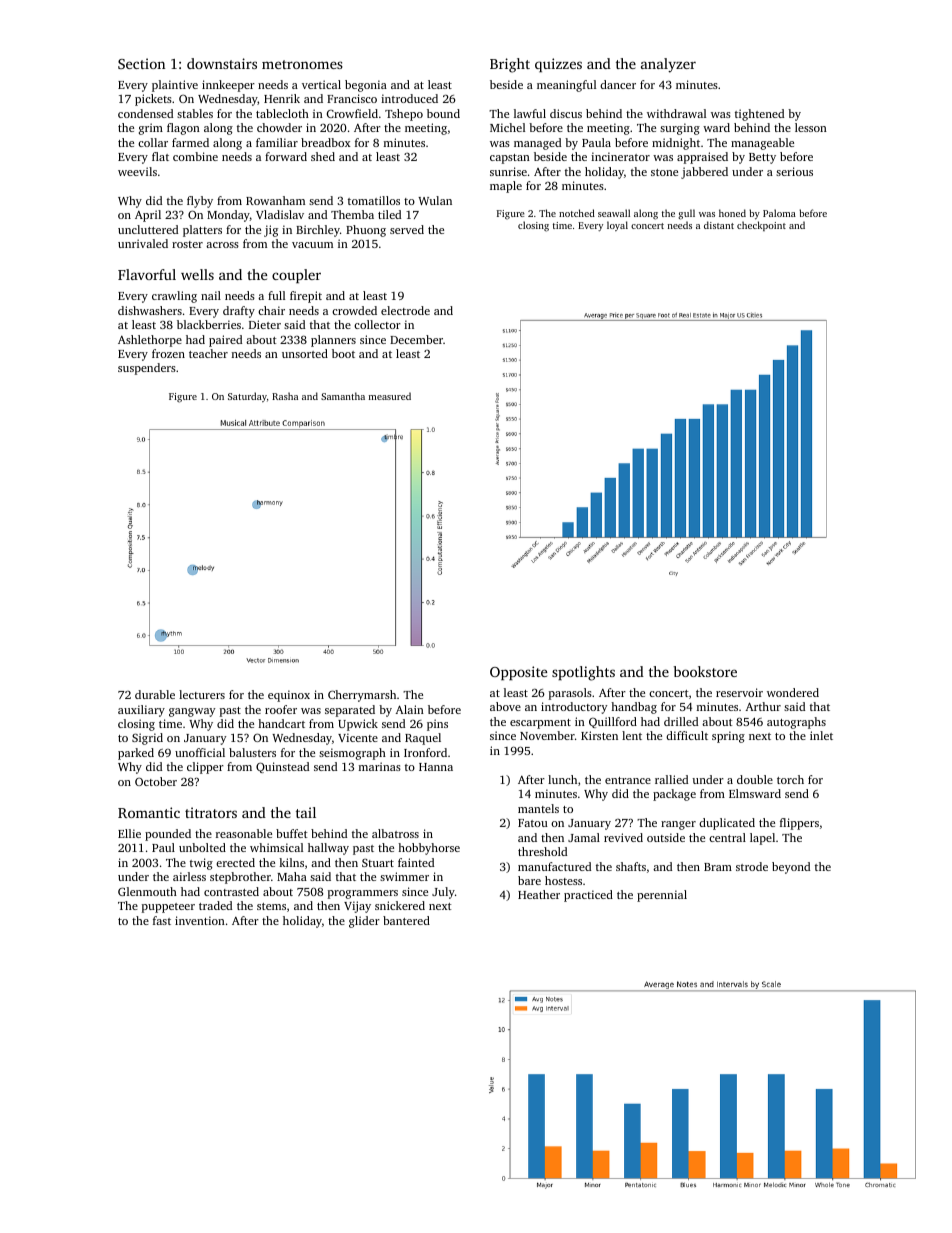 Image resolution: width=952 pixels, height=1233 pixels. I want to click on durable, so click(155, 694).
